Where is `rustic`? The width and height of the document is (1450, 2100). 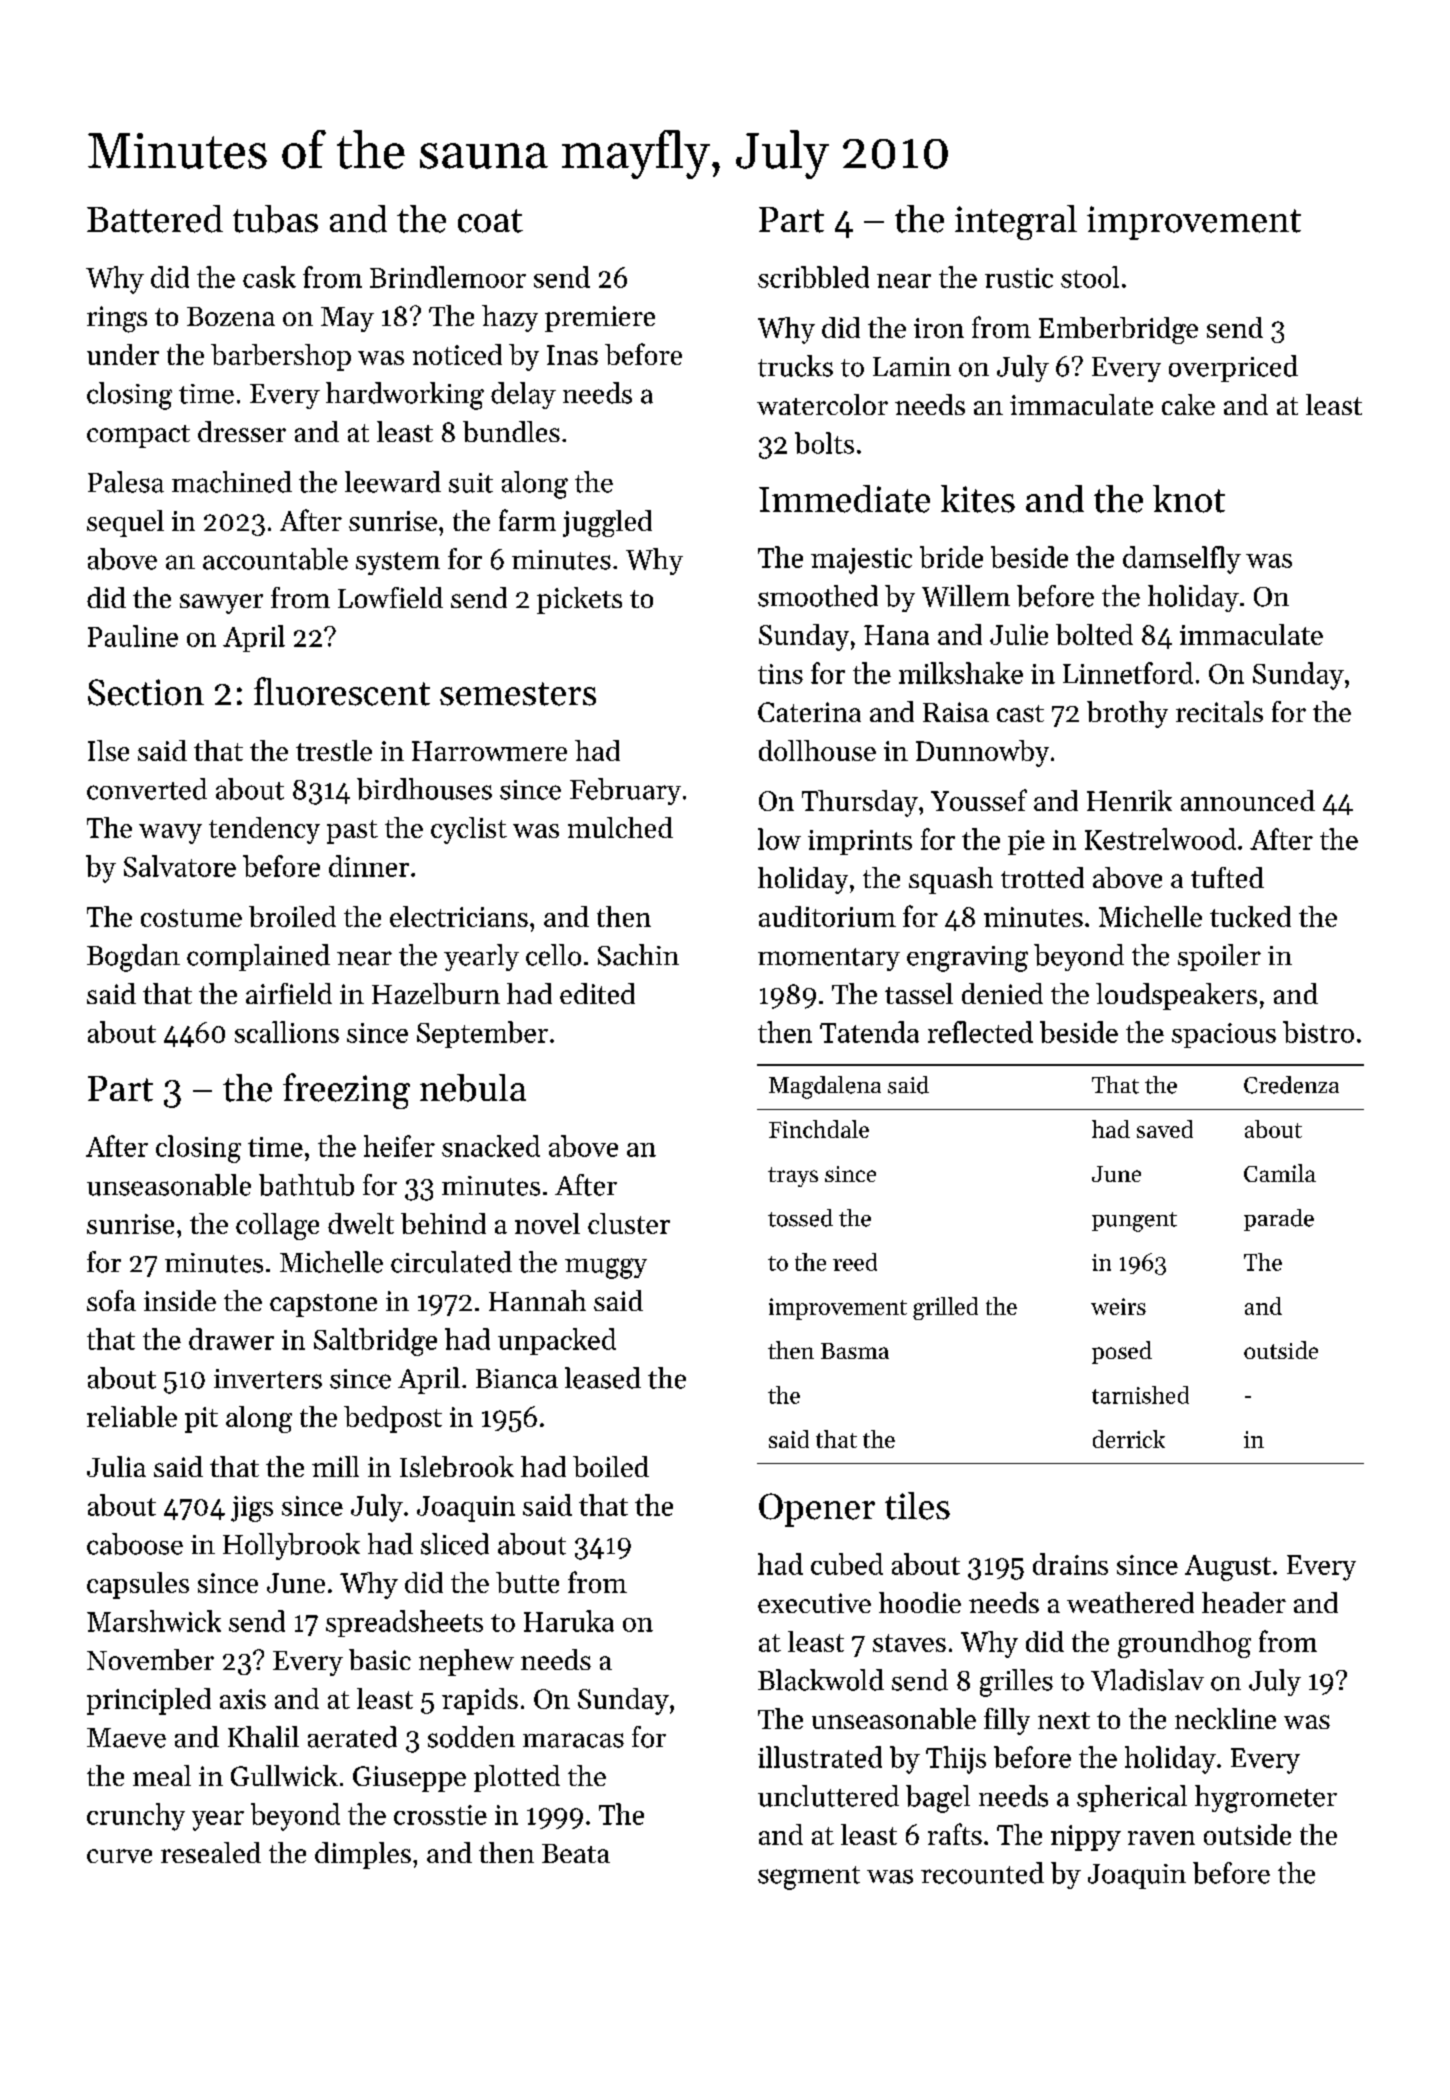 rustic is located at coordinates (1019, 278).
